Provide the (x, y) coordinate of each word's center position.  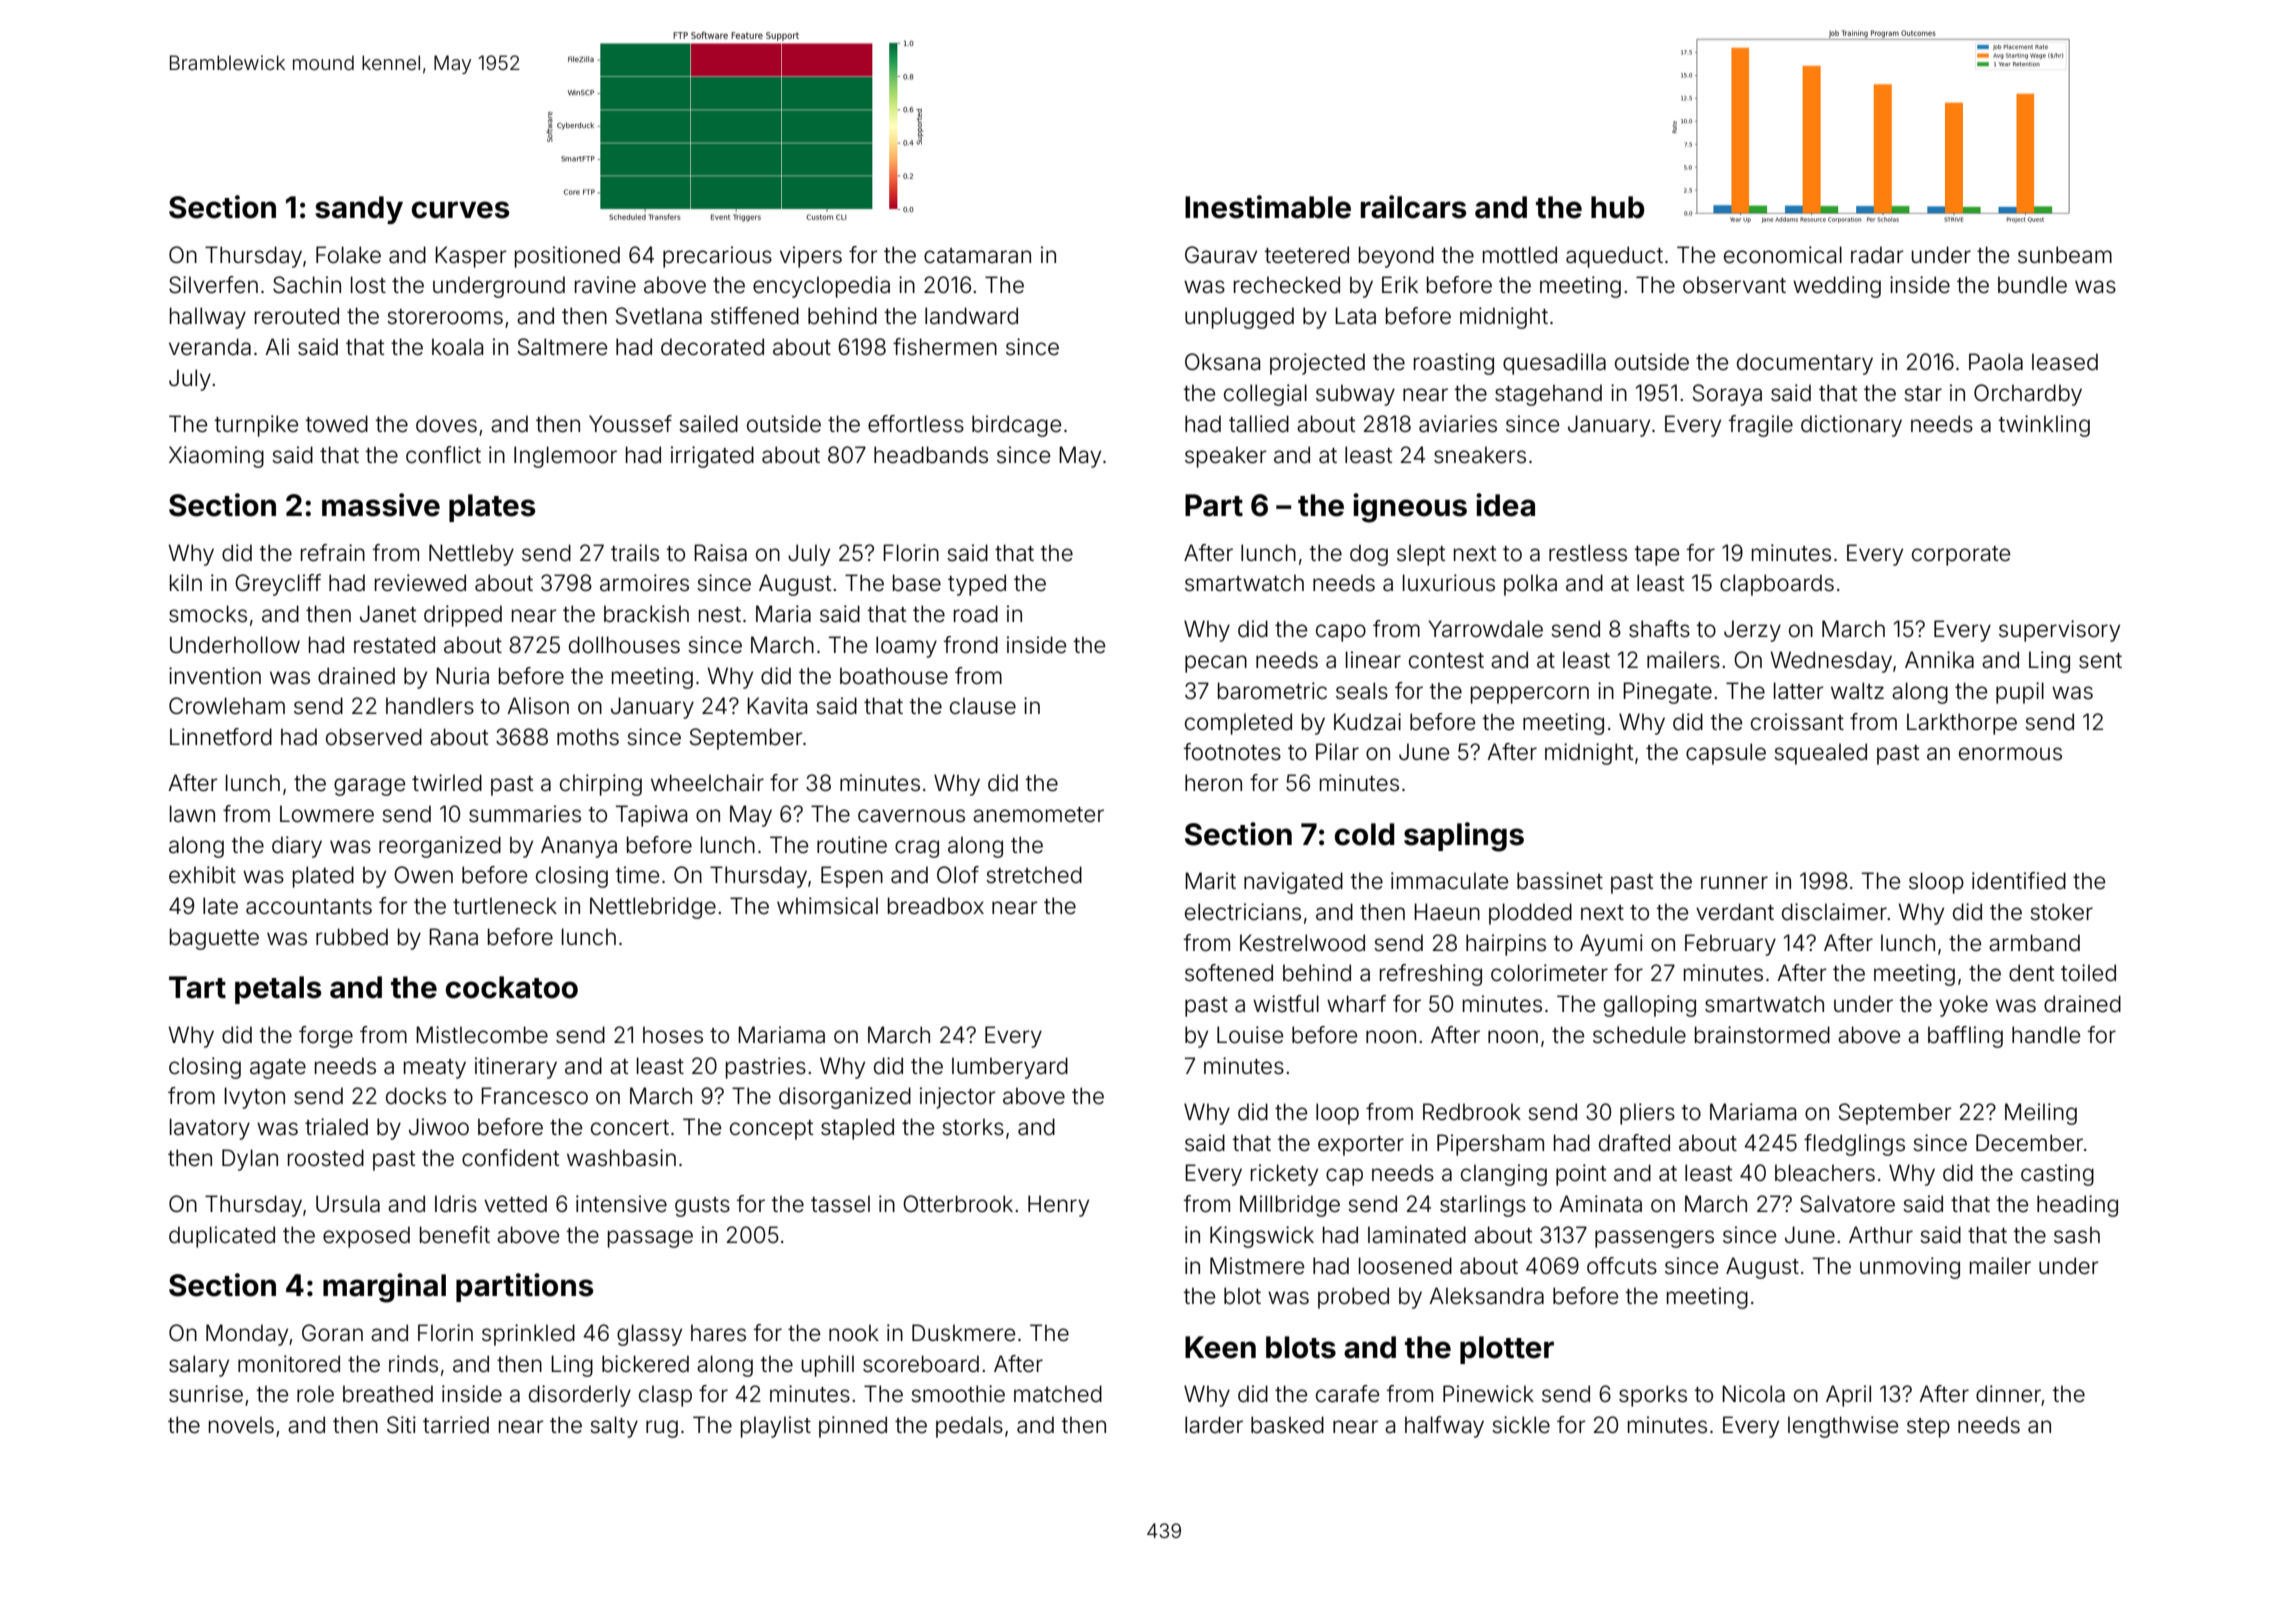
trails (635, 553)
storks (973, 1127)
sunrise (206, 1394)
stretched (1034, 875)
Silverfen (213, 285)
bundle (2032, 285)
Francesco (534, 1096)
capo (1341, 633)
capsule (1726, 754)
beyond (1396, 257)
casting (2057, 1175)
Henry (1058, 1206)
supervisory (2059, 631)
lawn (192, 814)
